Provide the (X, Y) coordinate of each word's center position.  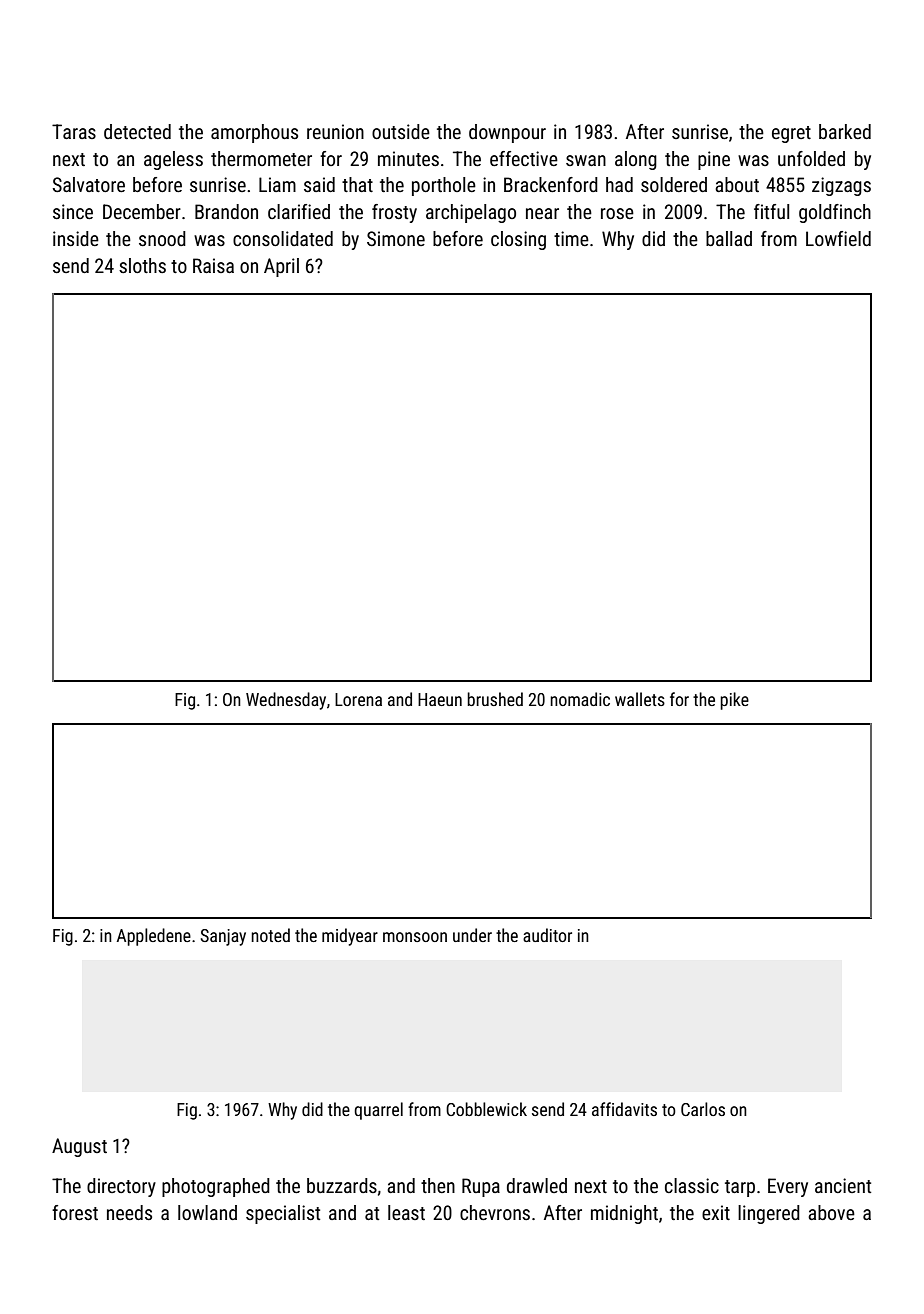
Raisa (213, 265)
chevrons (495, 1212)
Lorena (358, 699)
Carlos (703, 1109)
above (831, 1212)
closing (518, 240)
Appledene (154, 937)
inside (76, 238)
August (79, 1147)
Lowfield (838, 238)
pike (734, 701)
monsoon (415, 937)
